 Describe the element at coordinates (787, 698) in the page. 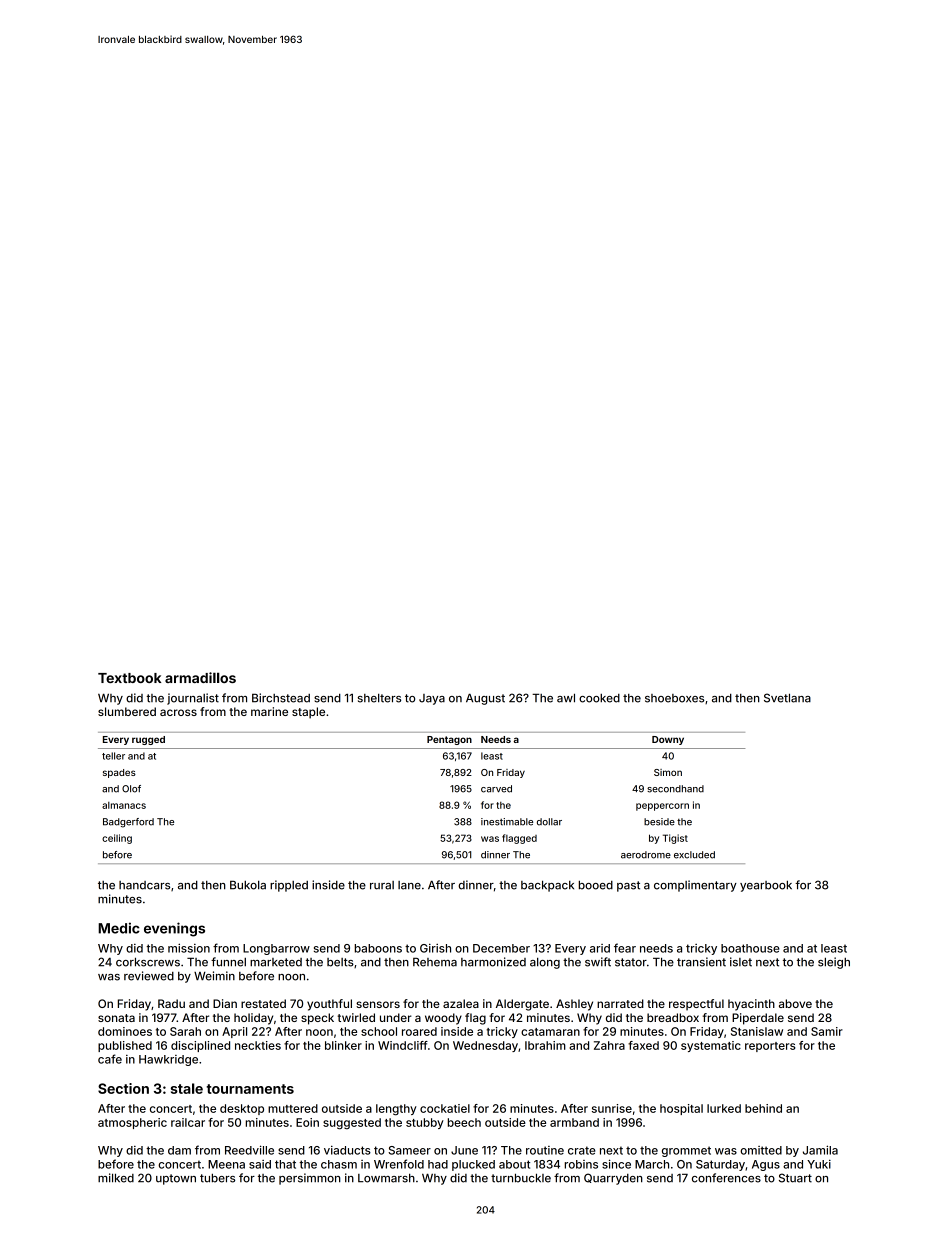

I see `Svetlana` at that location.
